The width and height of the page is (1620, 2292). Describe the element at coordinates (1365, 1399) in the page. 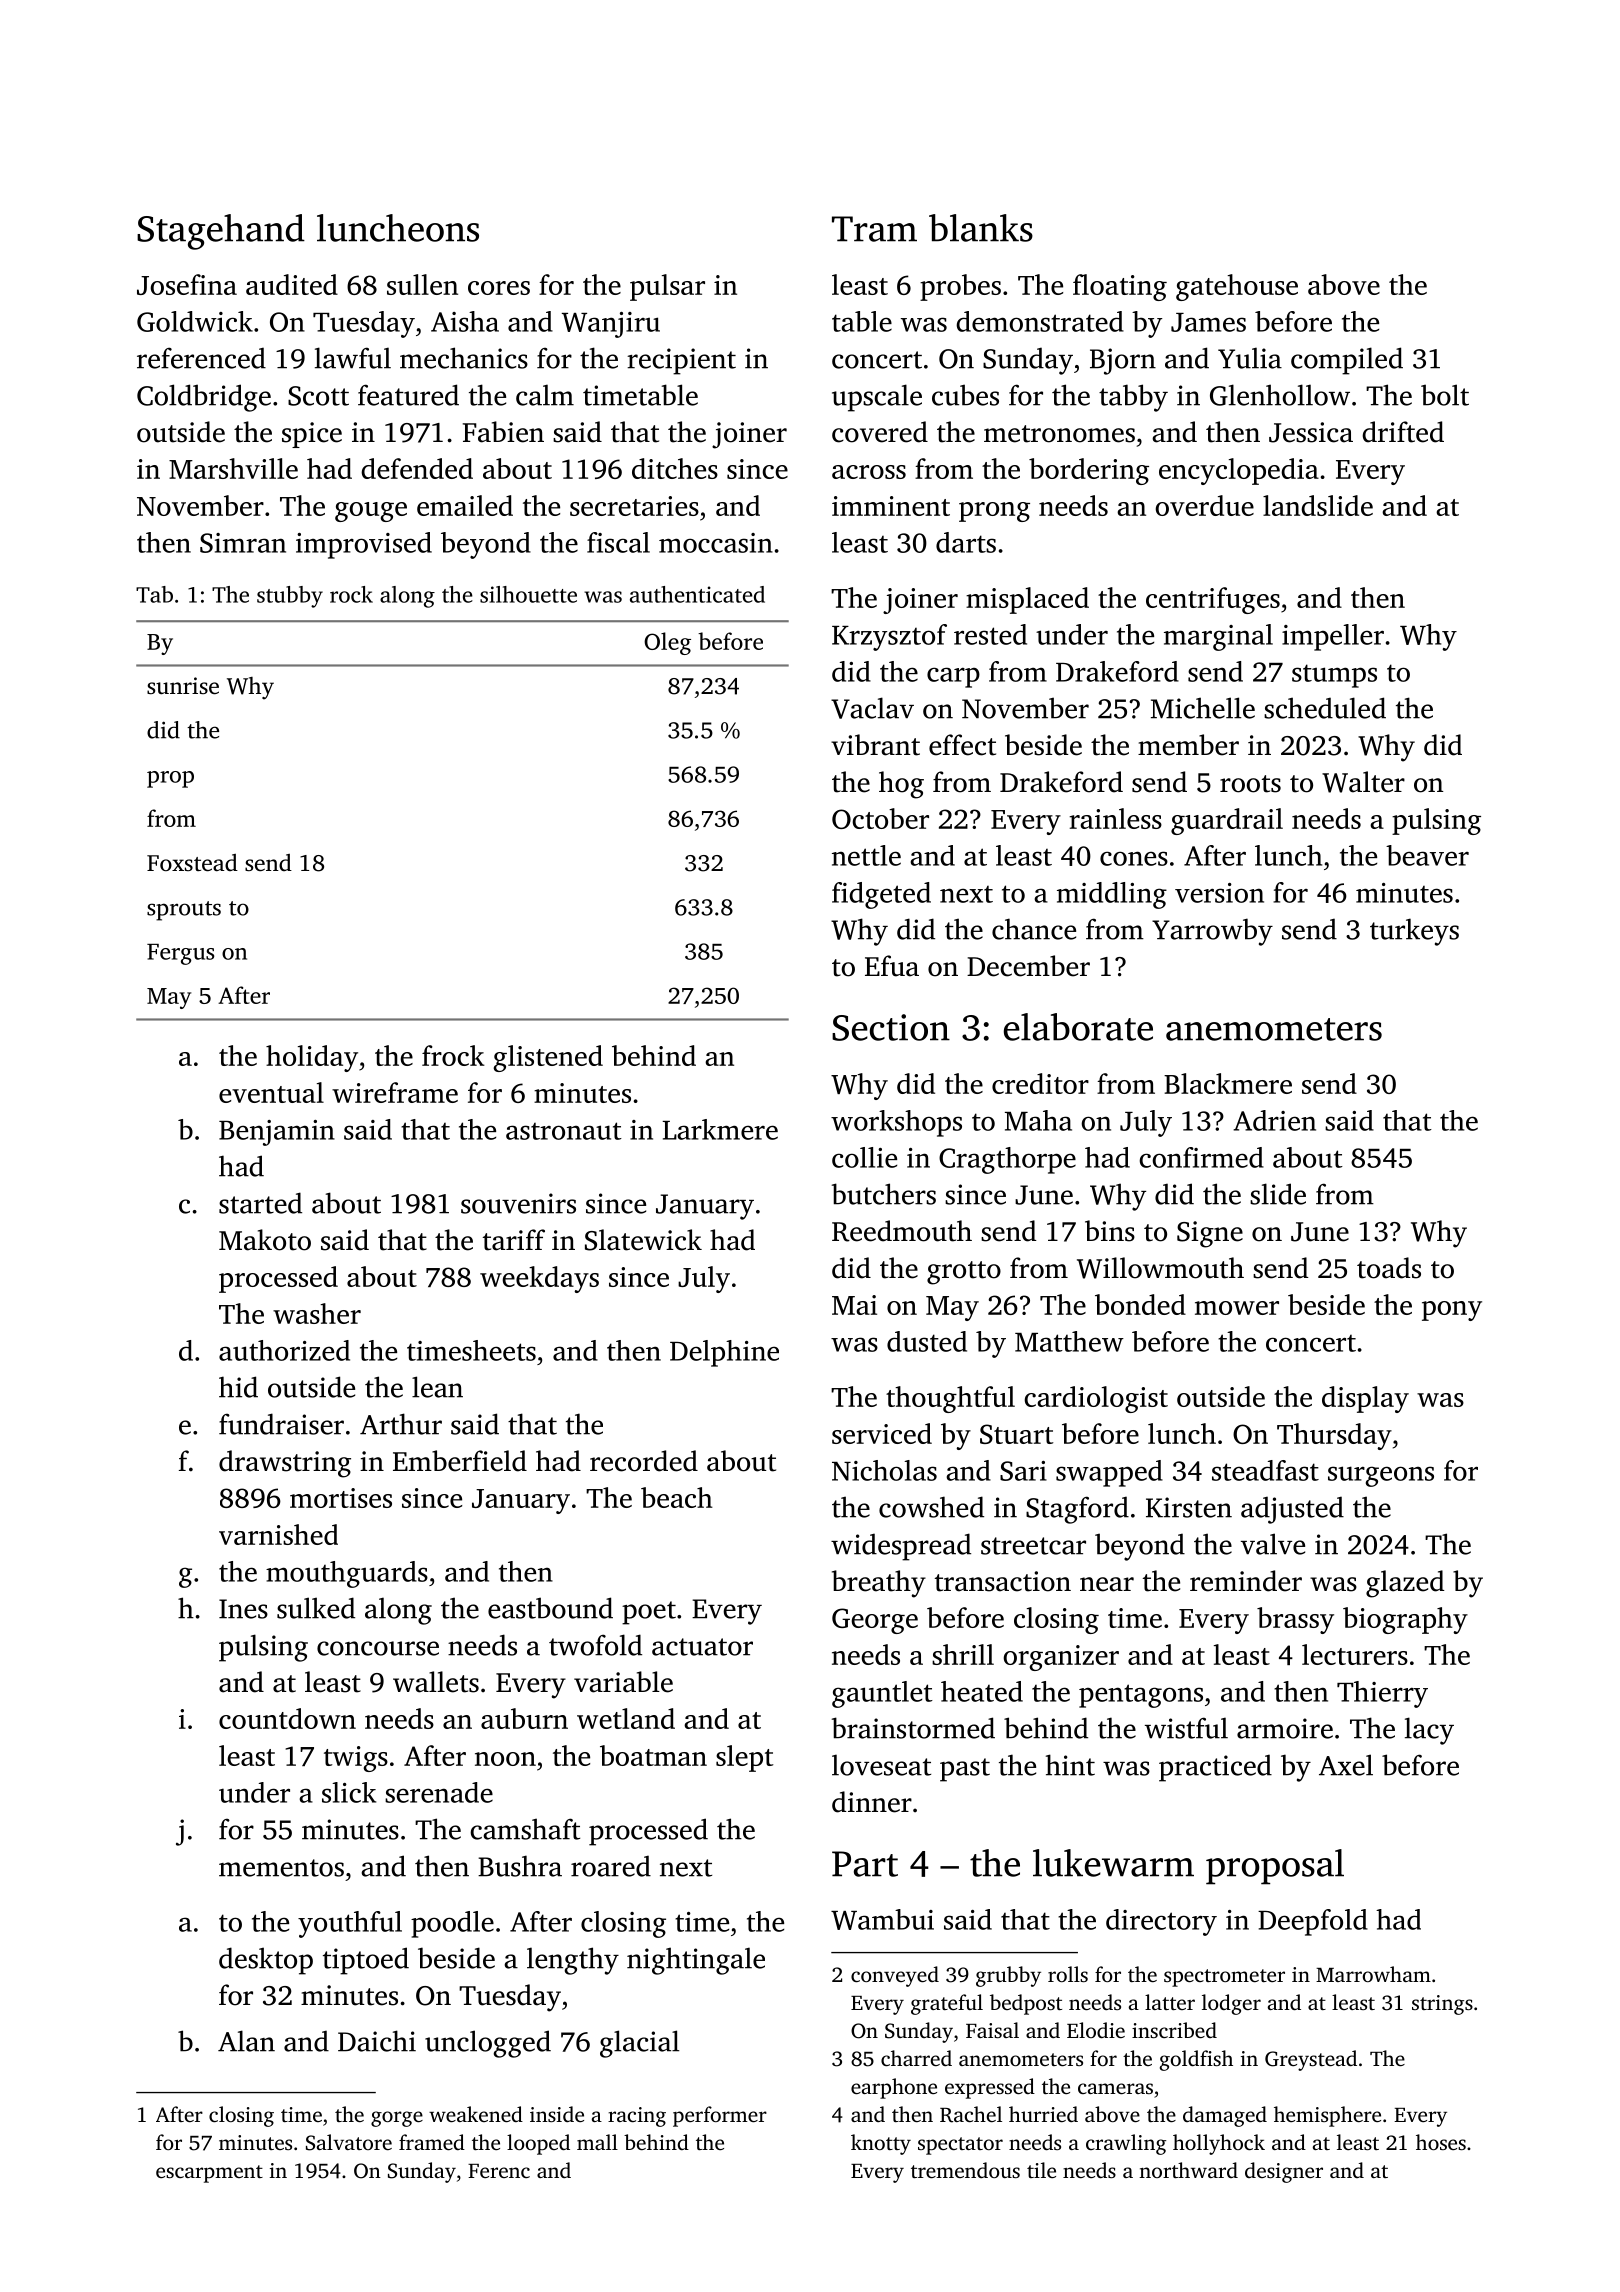

I see `display` at that location.
